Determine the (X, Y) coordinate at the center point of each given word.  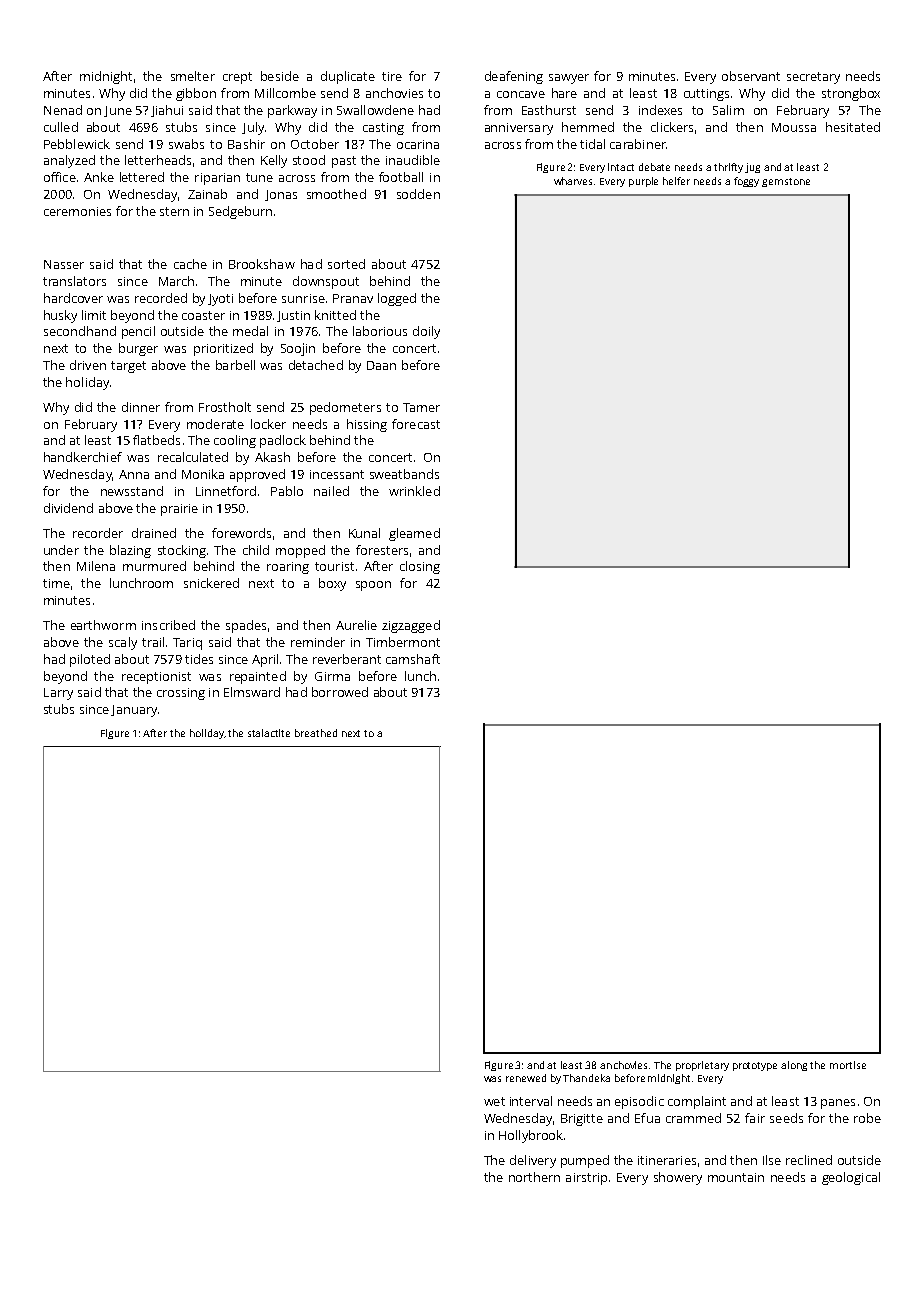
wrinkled (414, 491)
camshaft (413, 659)
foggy (746, 182)
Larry (58, 694)
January (134, 711)
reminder (318, 642)
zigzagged (411, 626)
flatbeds (156, 440)
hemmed (588, 127)
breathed (316, 733)
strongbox (851, 94)
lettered (142, 177)
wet (494, 1101)
